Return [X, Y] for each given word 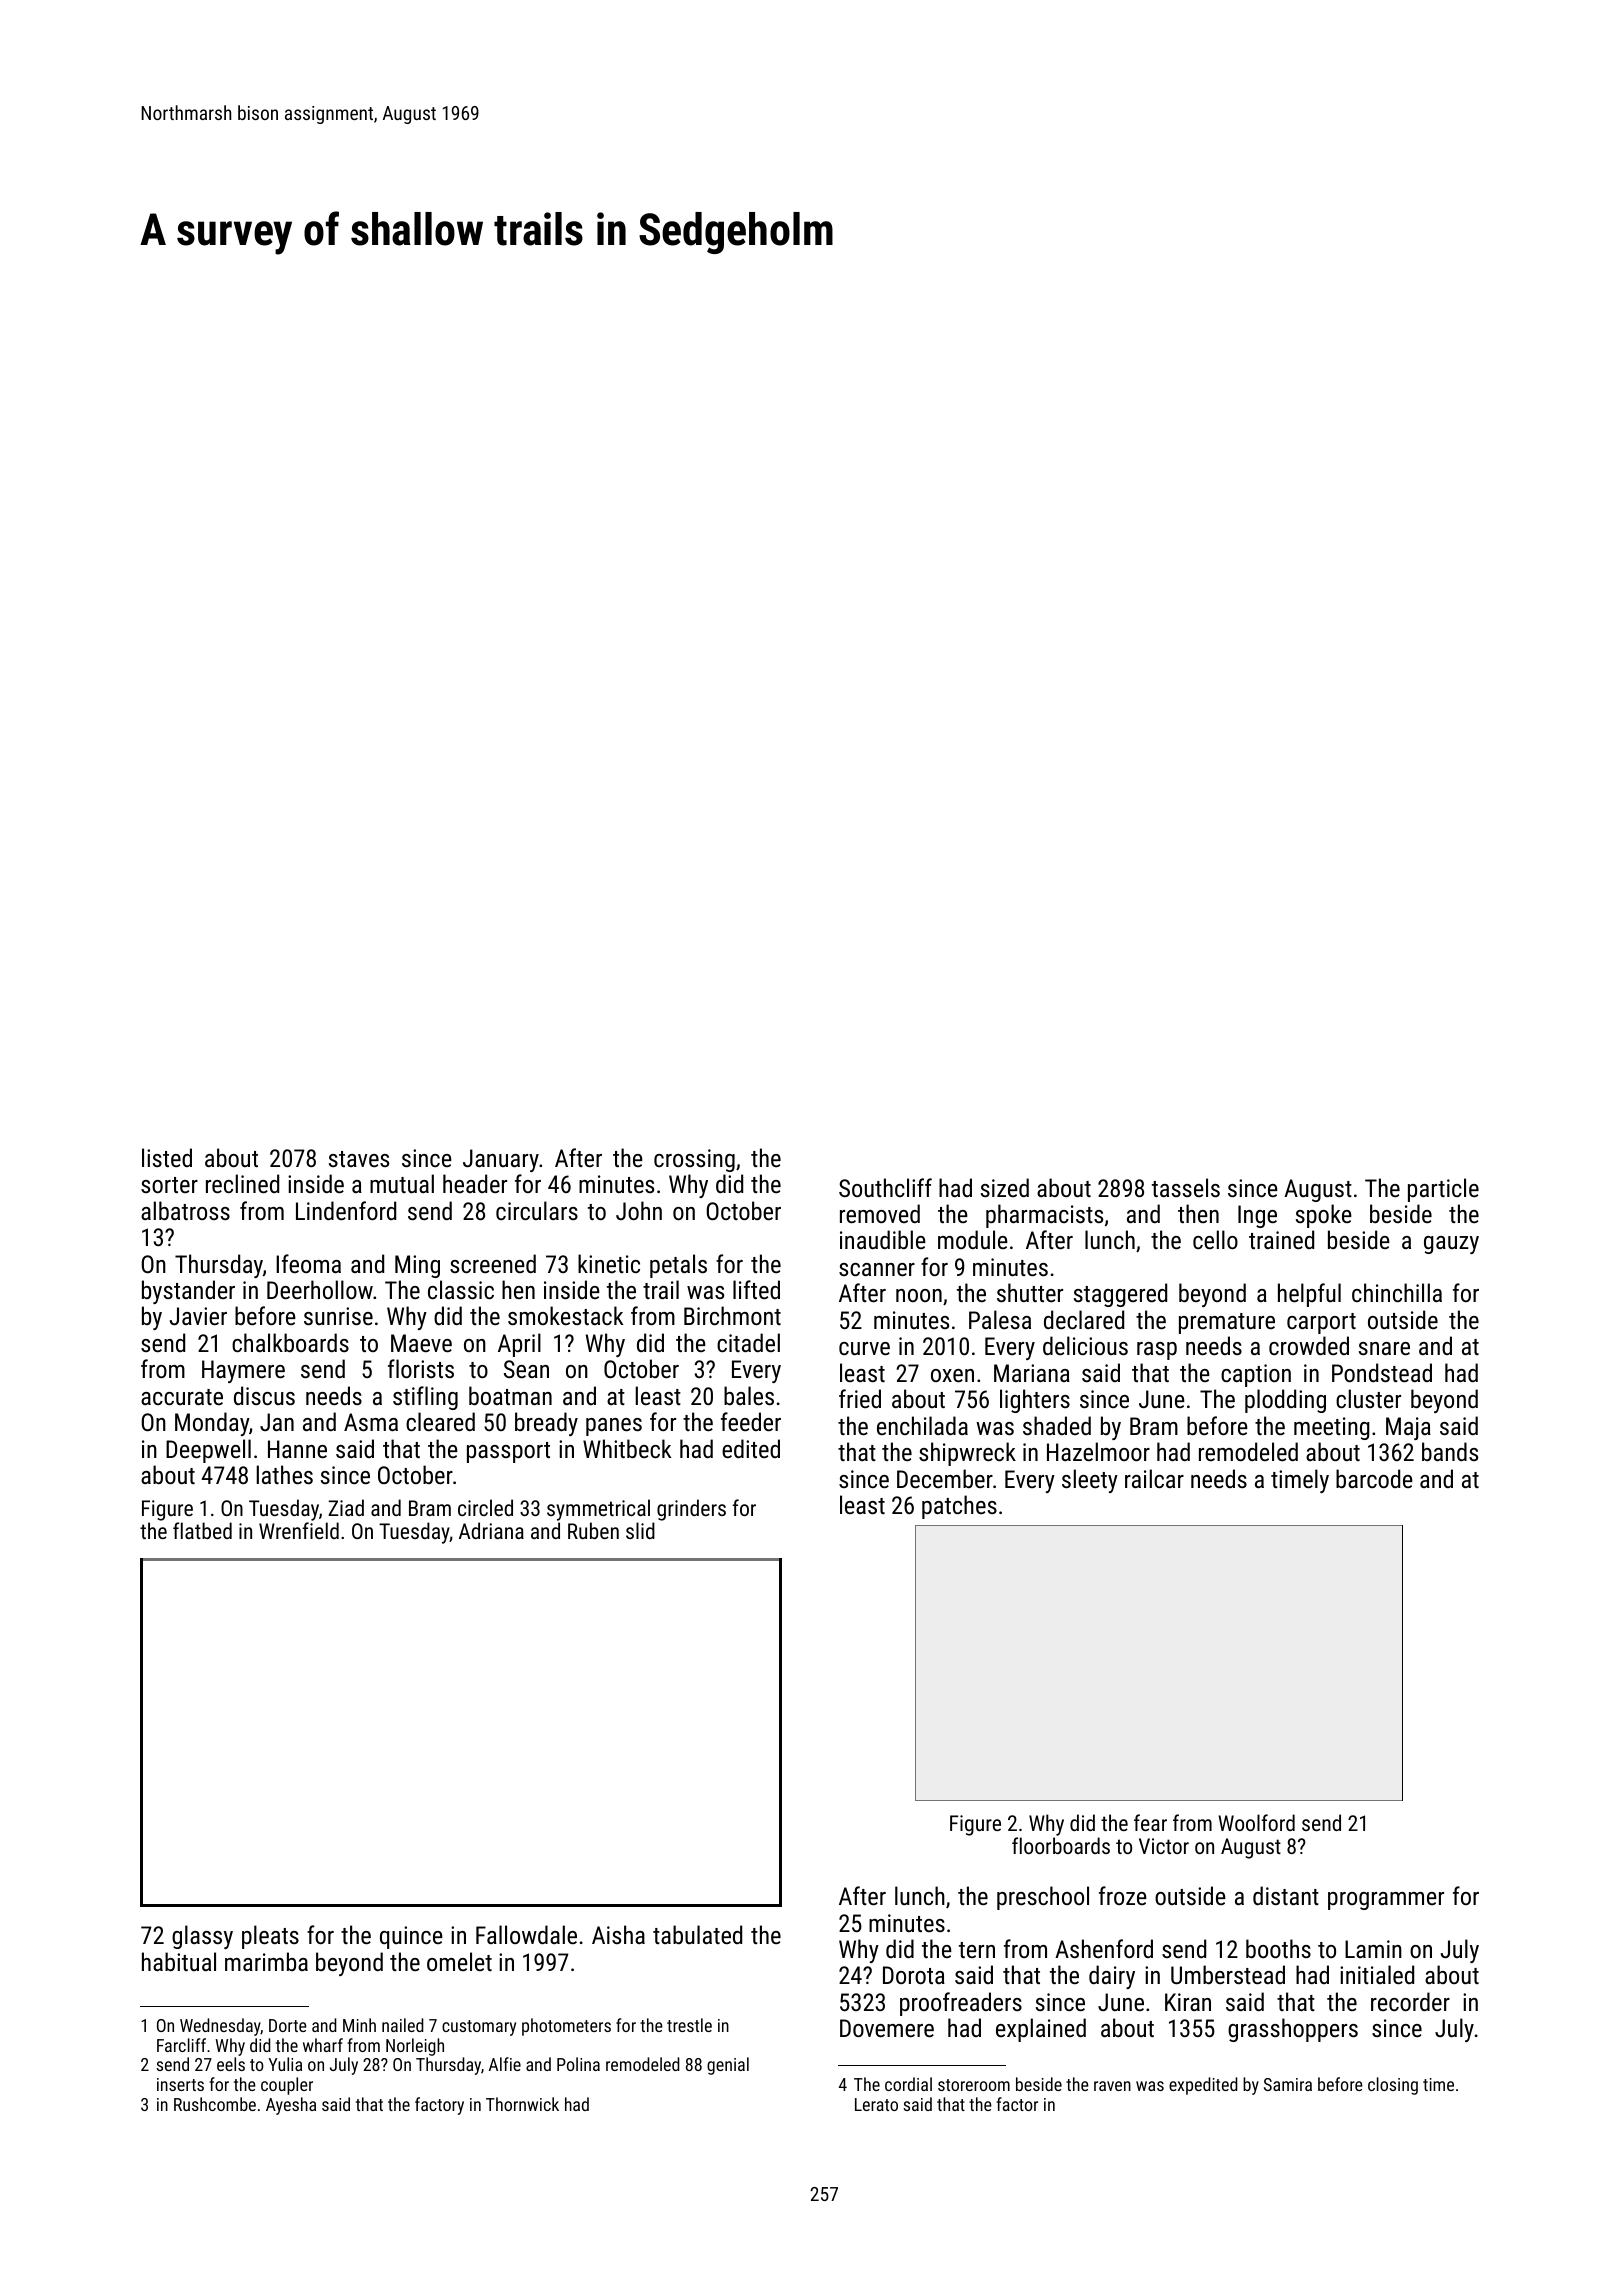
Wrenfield [299, 1530]
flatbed [202, 1530]
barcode [1374, 1478]
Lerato [876, 2104]
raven [1112, 2086]
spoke [1324, 1216]
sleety [1090, 1481]
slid [640, 1530]
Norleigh [415, 2047]
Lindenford [346, 1210]
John [639, 1210]
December [945, 1478]
